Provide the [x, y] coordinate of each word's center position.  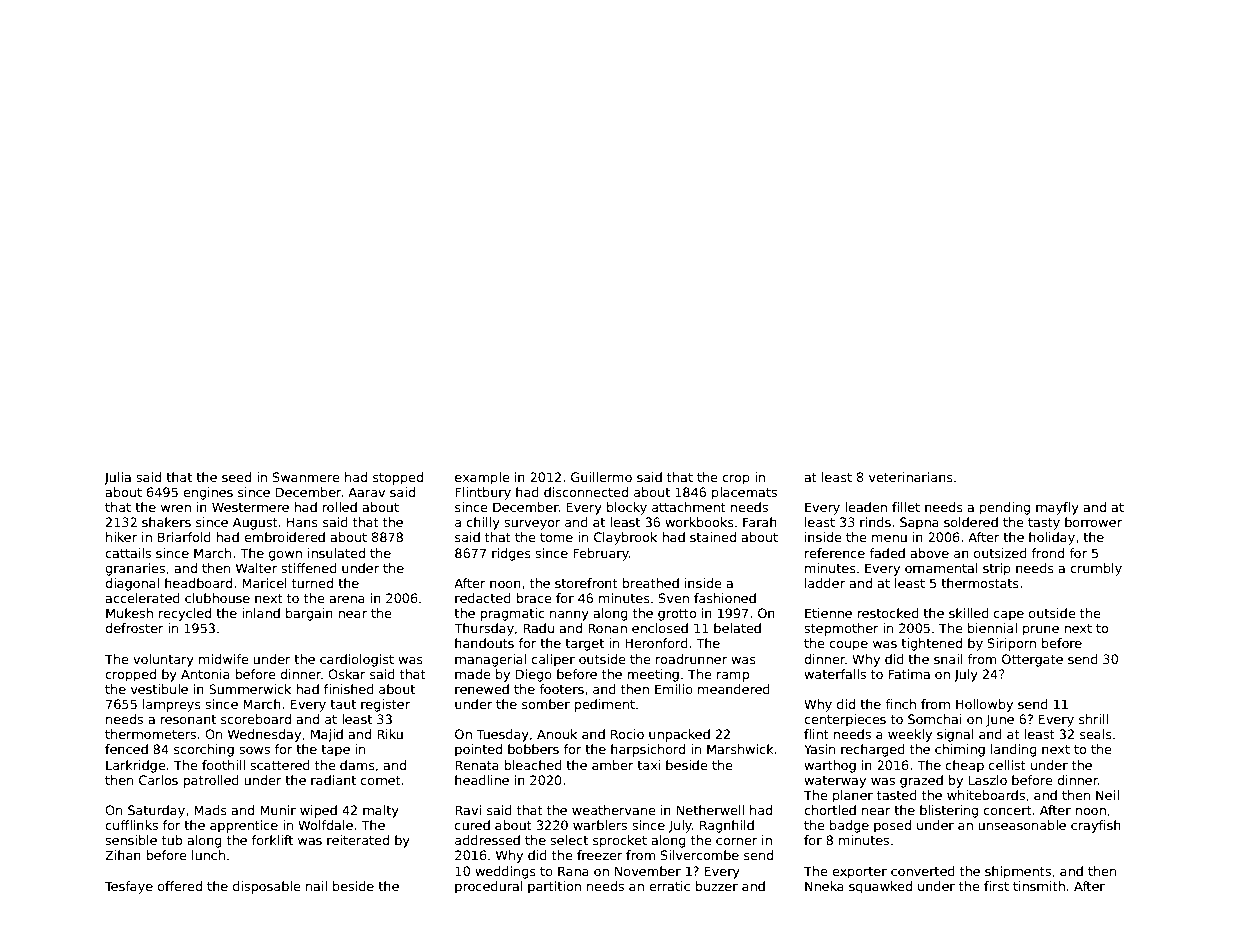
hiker [121, 537]
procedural [489, 887]
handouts [484, 643]
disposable [266, 887]
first [996, 886]
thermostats [980, 583]
